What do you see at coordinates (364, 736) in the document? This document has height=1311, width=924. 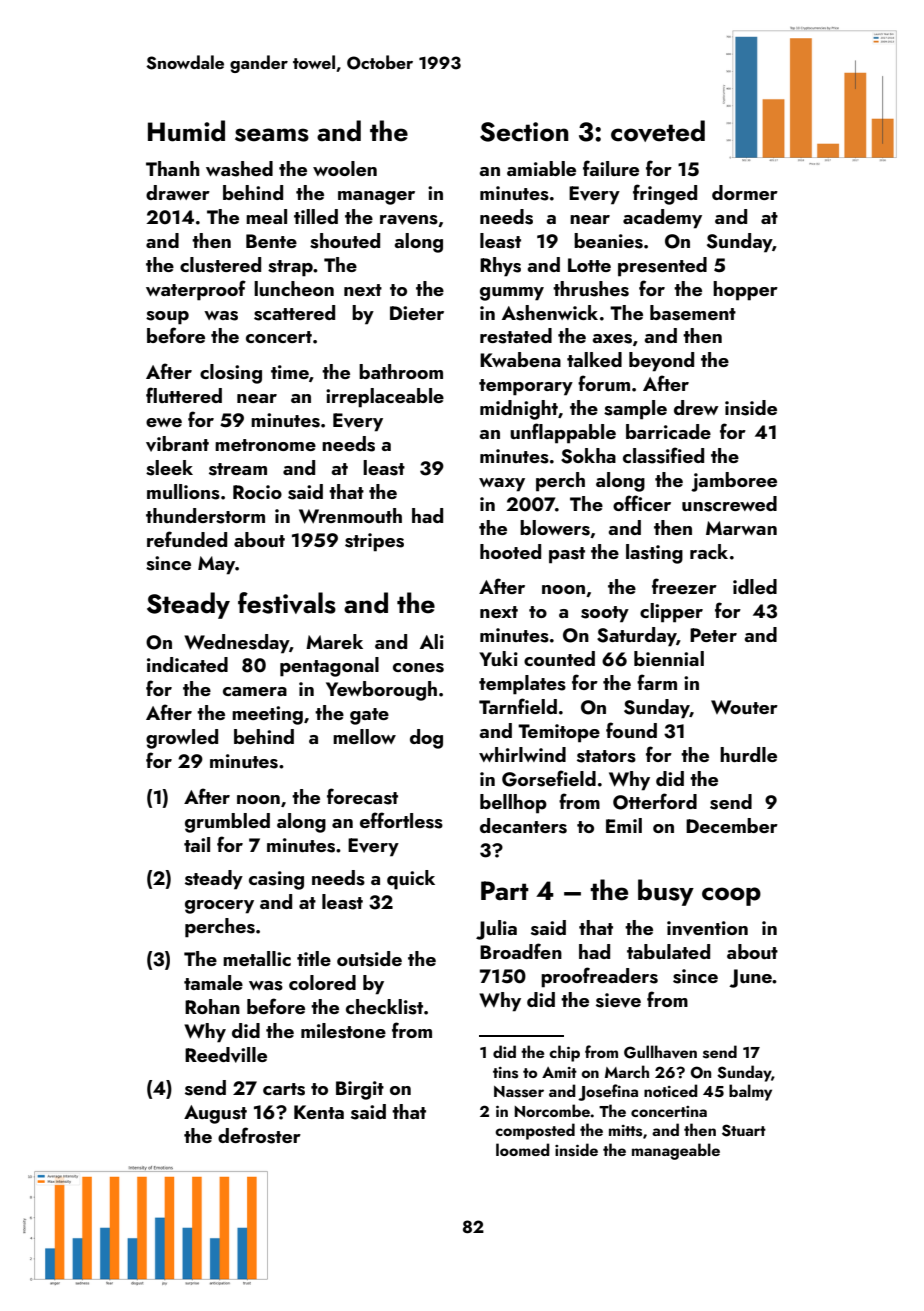 I see `mellow` at bounding box center [364, 736].
